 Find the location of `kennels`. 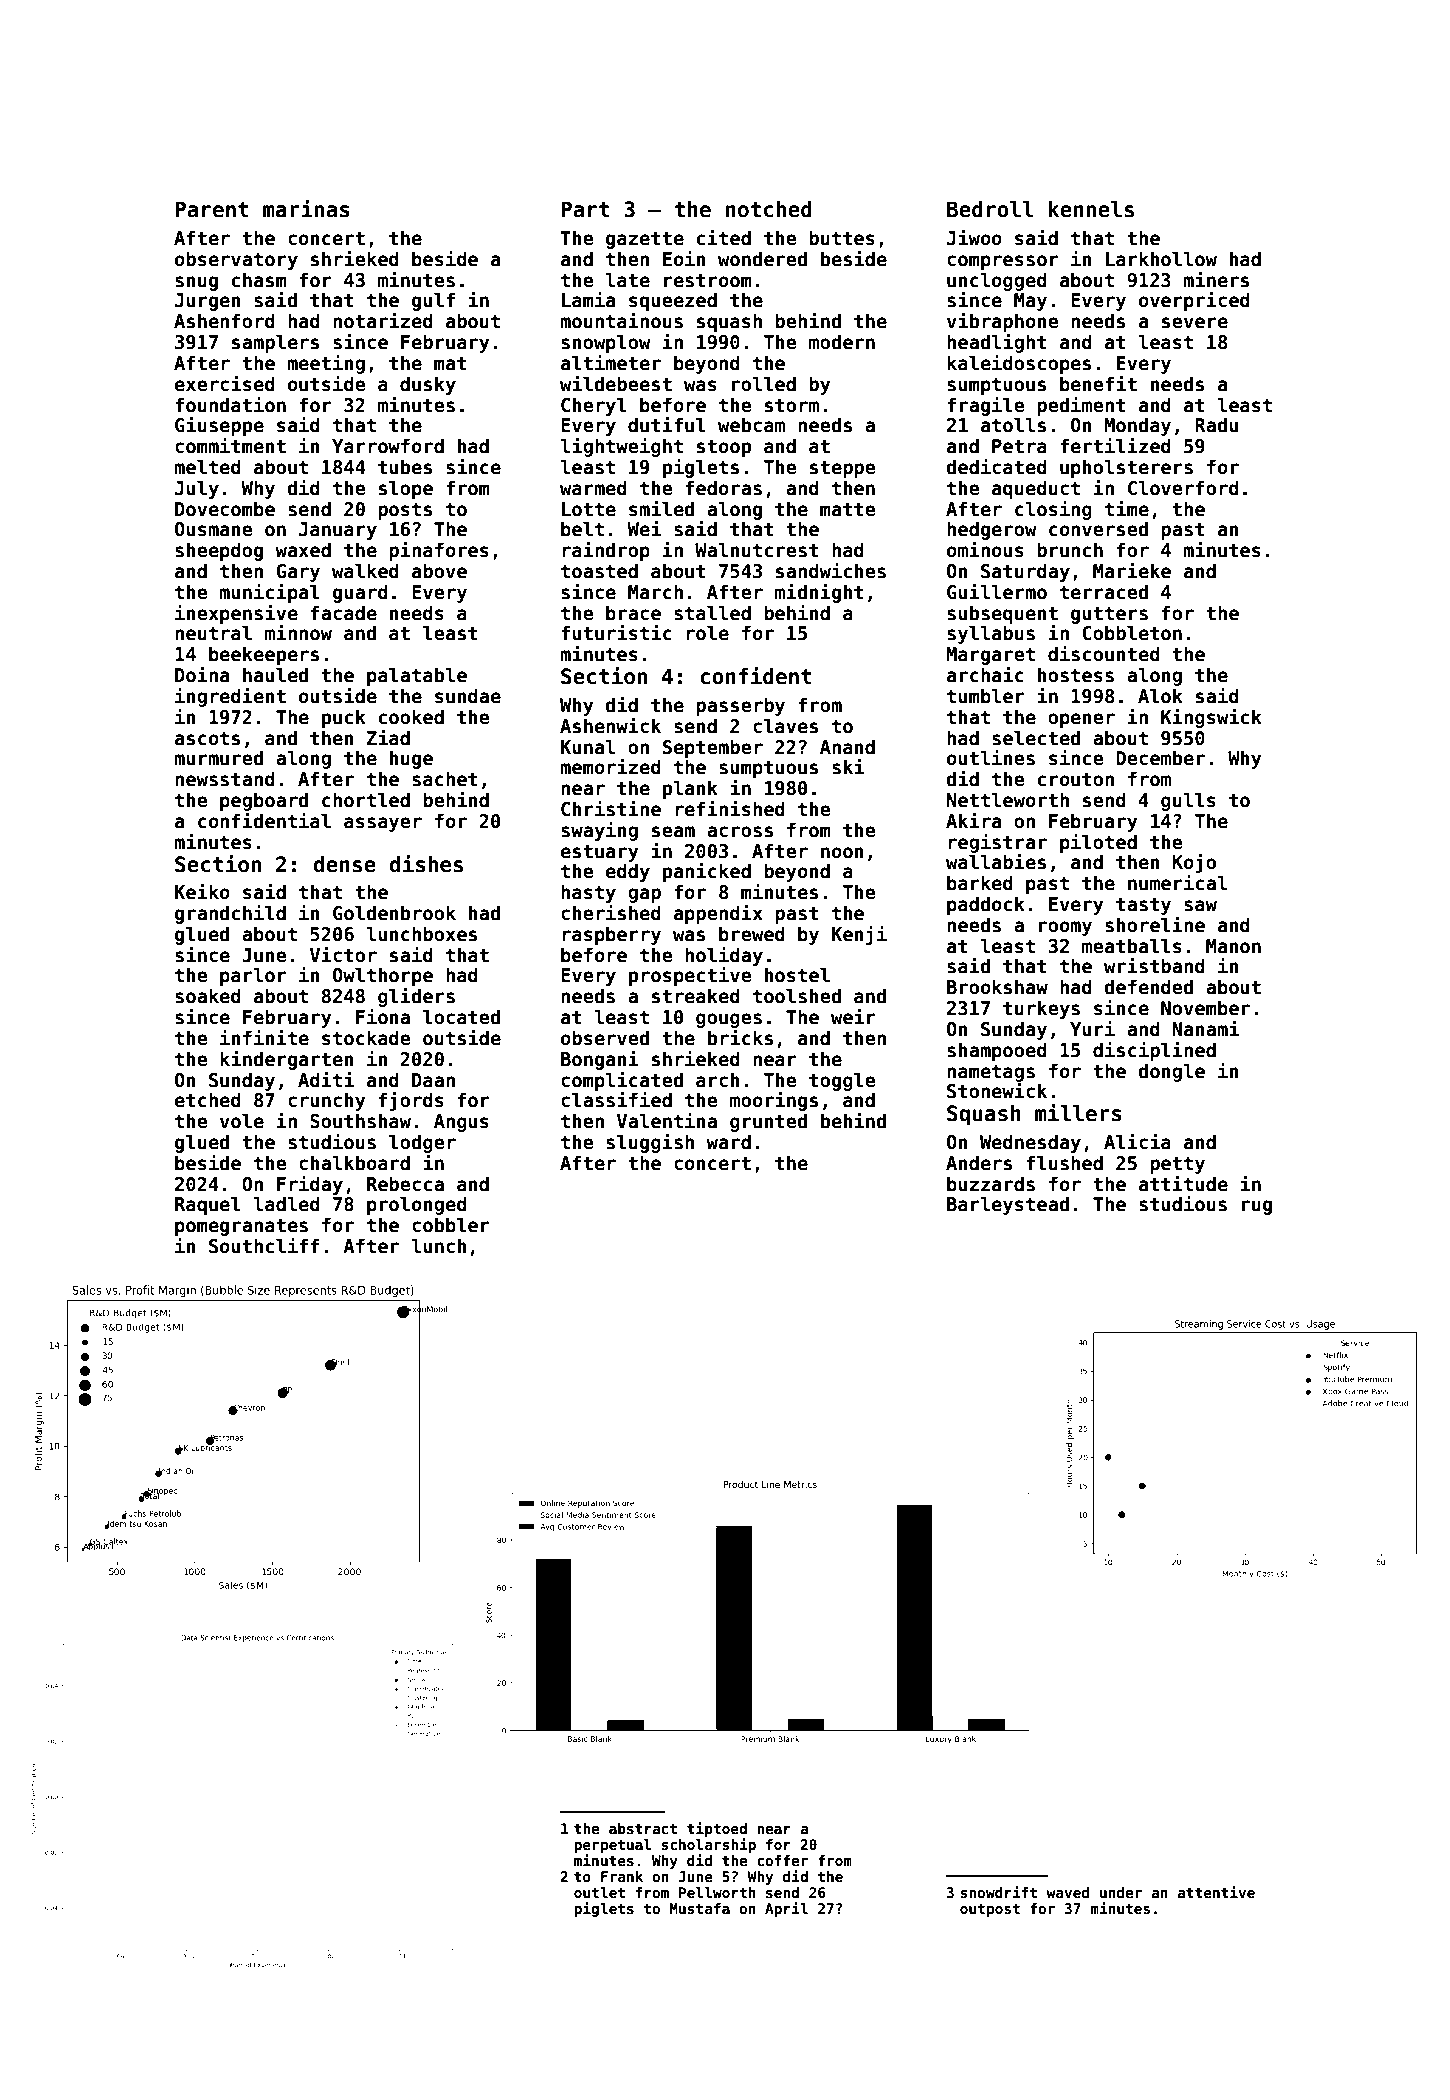

kennels is located at coordinates (1091, 209).
